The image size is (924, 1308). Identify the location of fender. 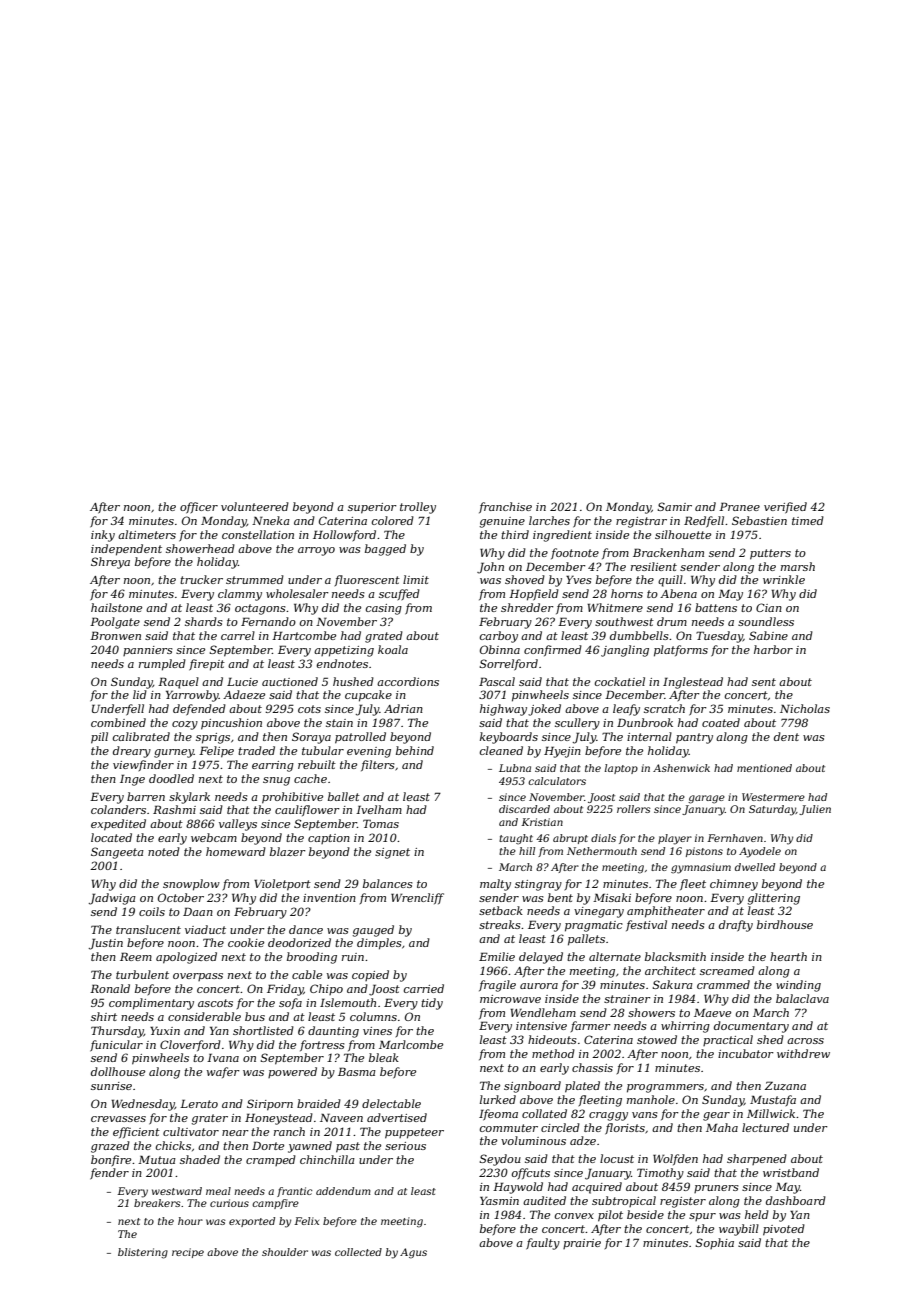
(109, 1174).
